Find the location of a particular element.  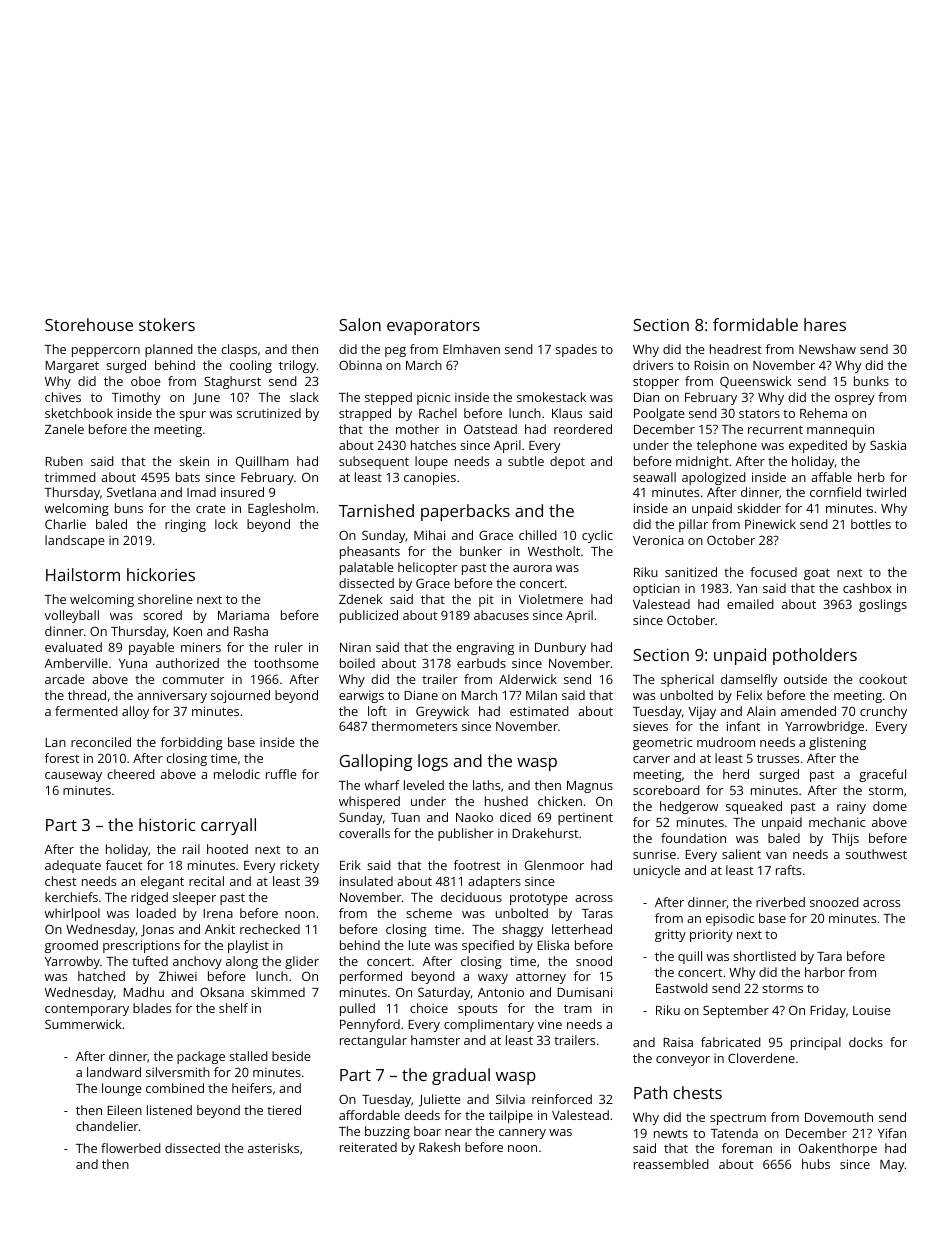

evaporators is located at coordinates (433, 327).
